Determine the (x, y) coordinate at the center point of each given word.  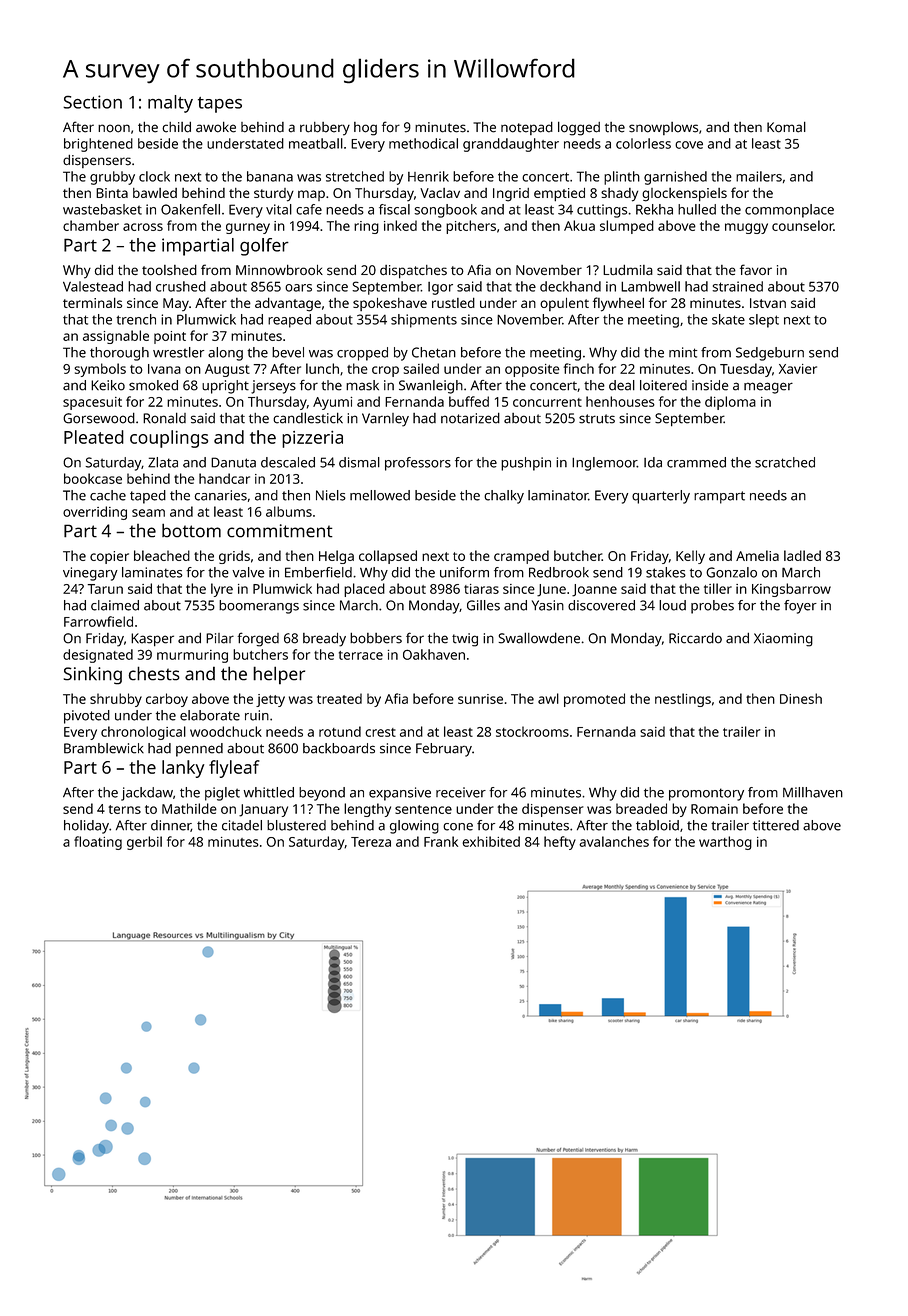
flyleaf (234, 769)
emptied (559, 195)
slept (764, 321)
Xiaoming (783, 640)
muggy (746, 228)
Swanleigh (431, 387)
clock (154, 176)
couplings (169, 439)
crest (380, 732)
